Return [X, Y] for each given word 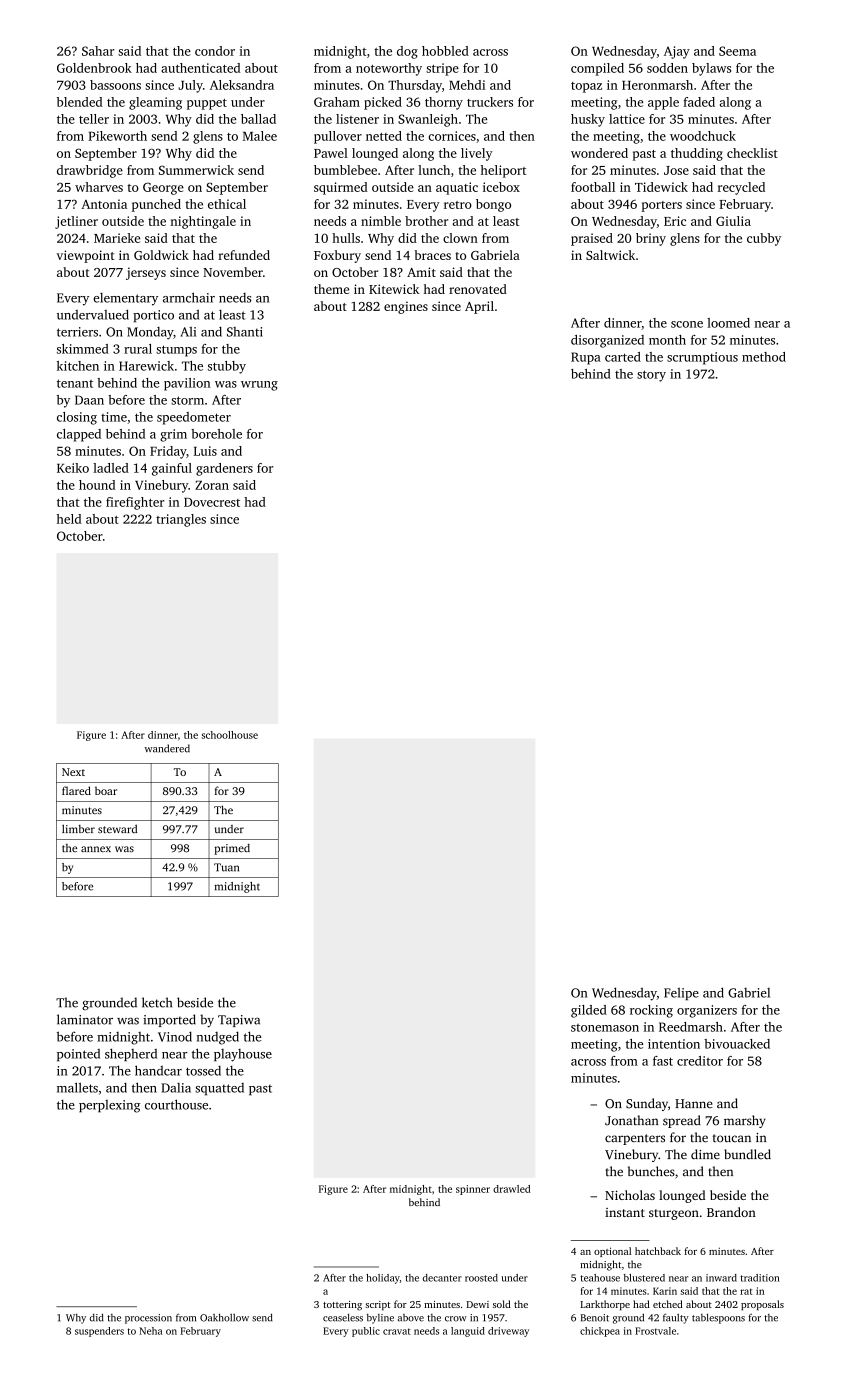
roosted [481, 1278]
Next [73, 772]
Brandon [731, 1212]
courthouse [176, 1104]
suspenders [99, 1332]
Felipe [681, 994]
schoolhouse [230, 735]
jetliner [76, 222]
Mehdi [467, 85]
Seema [737, 51]
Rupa [586, 358]
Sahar [98, 51]
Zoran [212, 485]
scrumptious [702, 358]
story [651, 376]
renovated [478, 289]
